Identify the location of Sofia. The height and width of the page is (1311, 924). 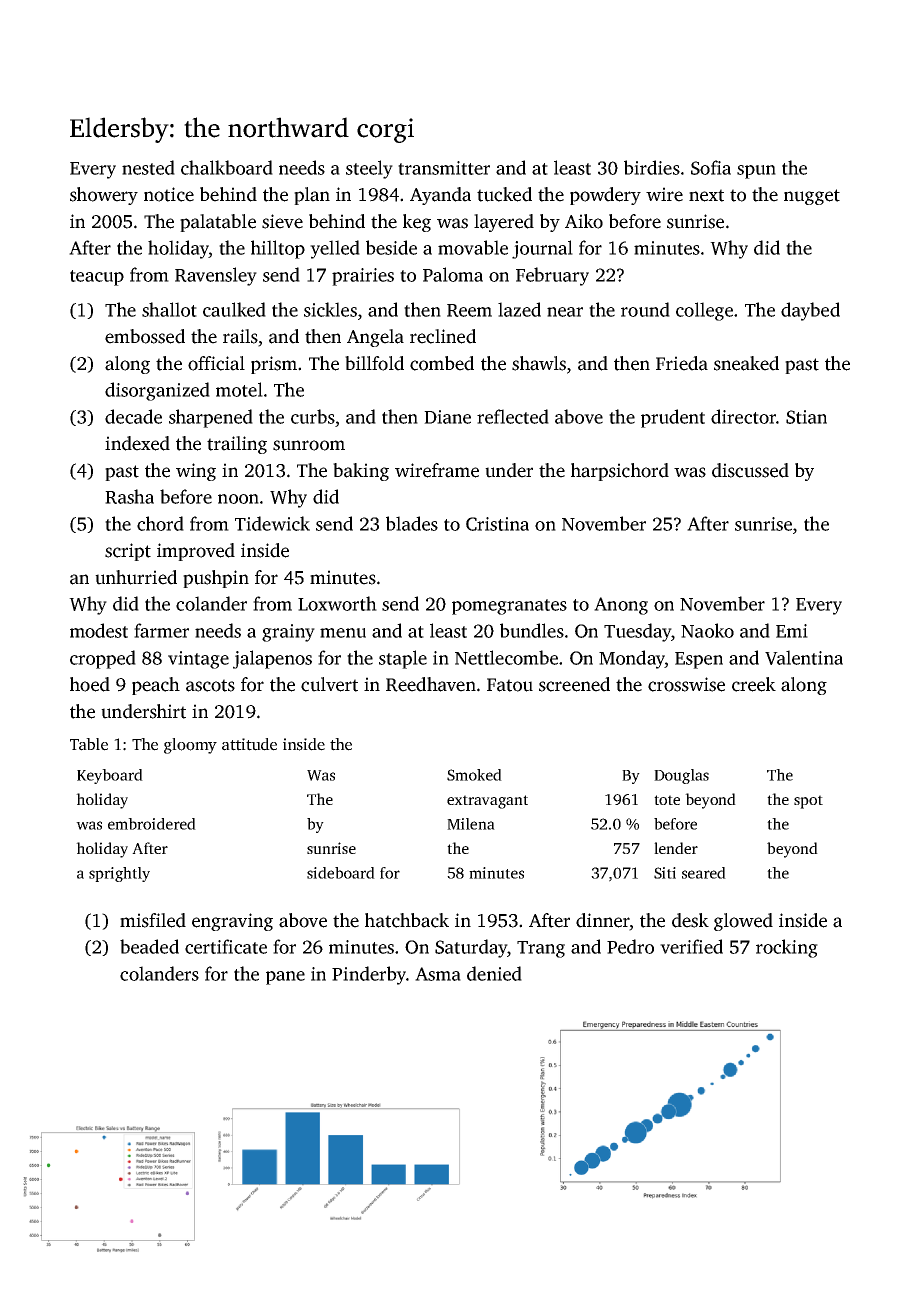
(711, 167).
